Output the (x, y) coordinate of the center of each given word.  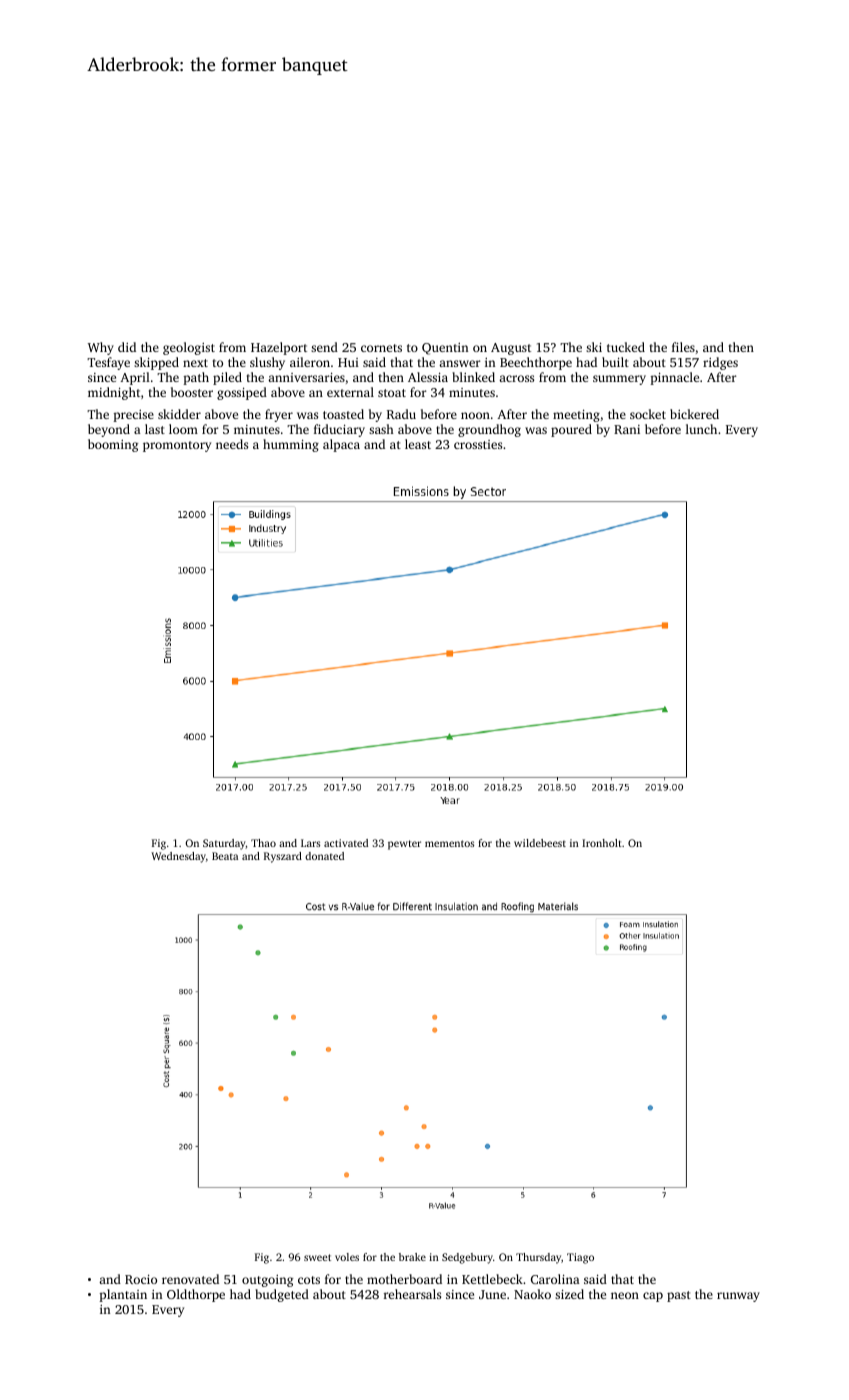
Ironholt (602, 843)
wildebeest (540, 843)
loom (183, 429)
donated (324, 856)
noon (475, 415)
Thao (263, 843)
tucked (626, 347)
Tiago (580, 1258)
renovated (190, 1279)
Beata (225, 856)
